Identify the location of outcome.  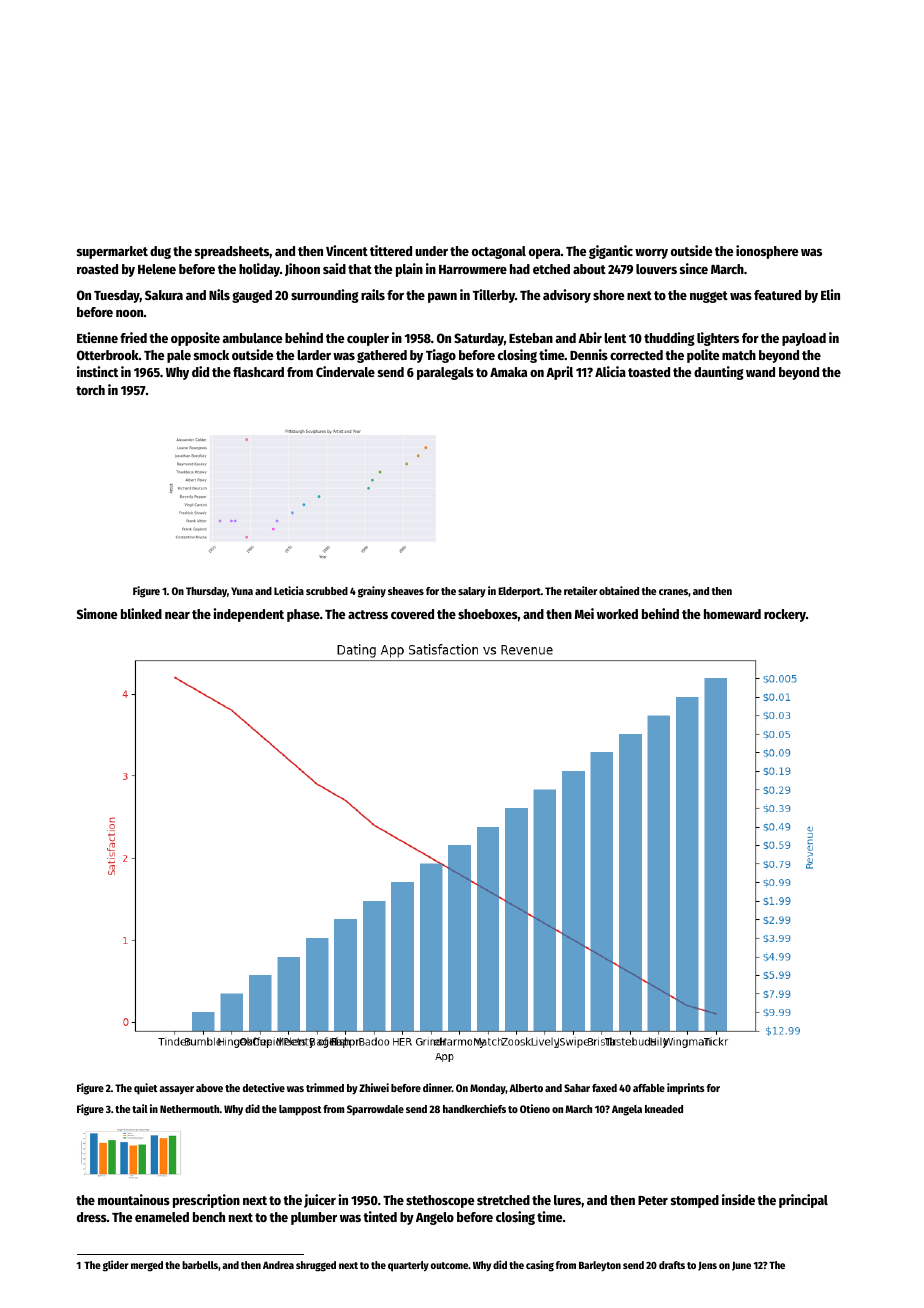
(449, 1265).
